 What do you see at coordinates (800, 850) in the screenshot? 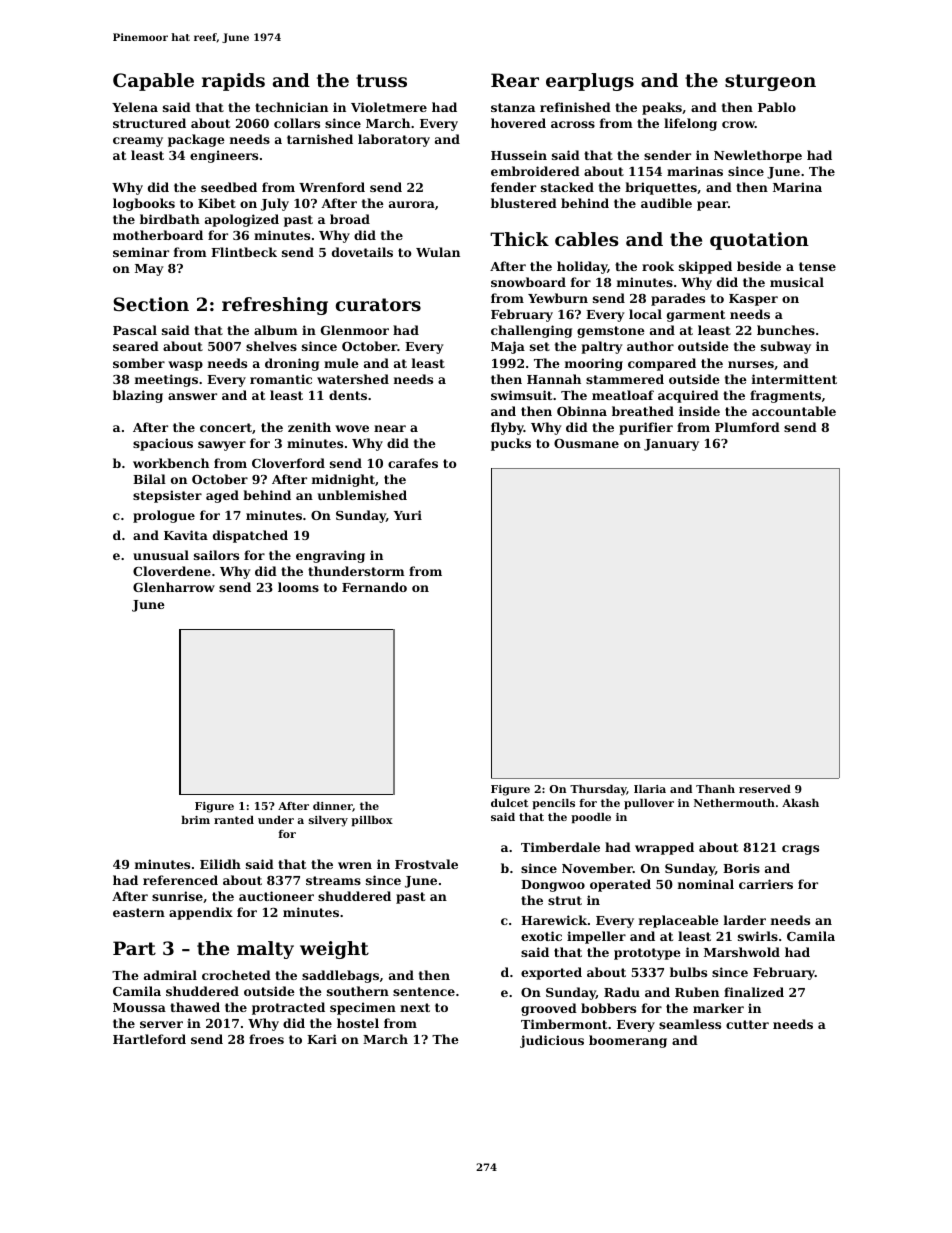
I see `crags` at bounding box center [800, 850].
